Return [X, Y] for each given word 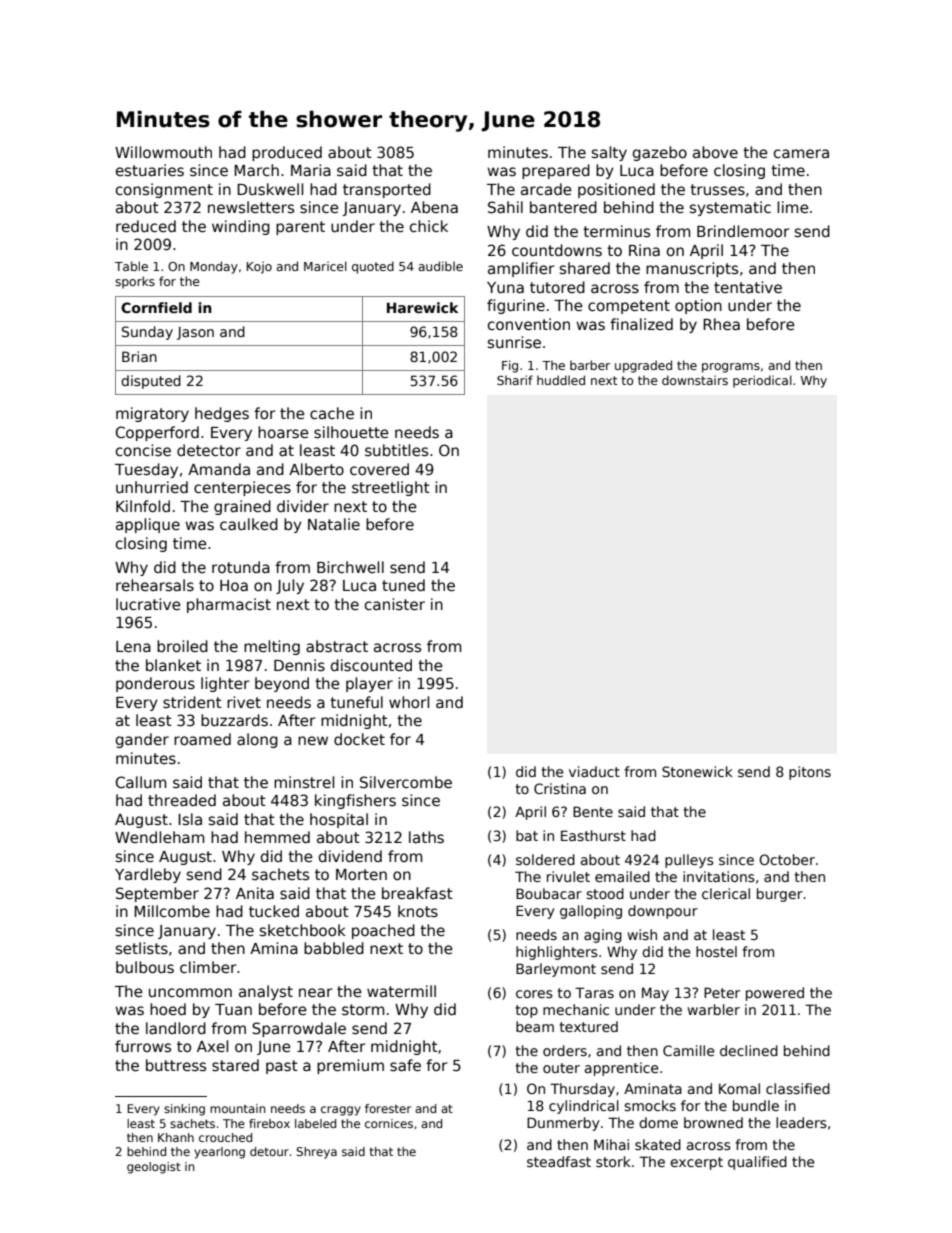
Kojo [259, 267]
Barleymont [556, 970]
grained [242, 507]
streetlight [391, 488]
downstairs [695, 380]
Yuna [505, 287]
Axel [212, 1046]
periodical [762, 381]
